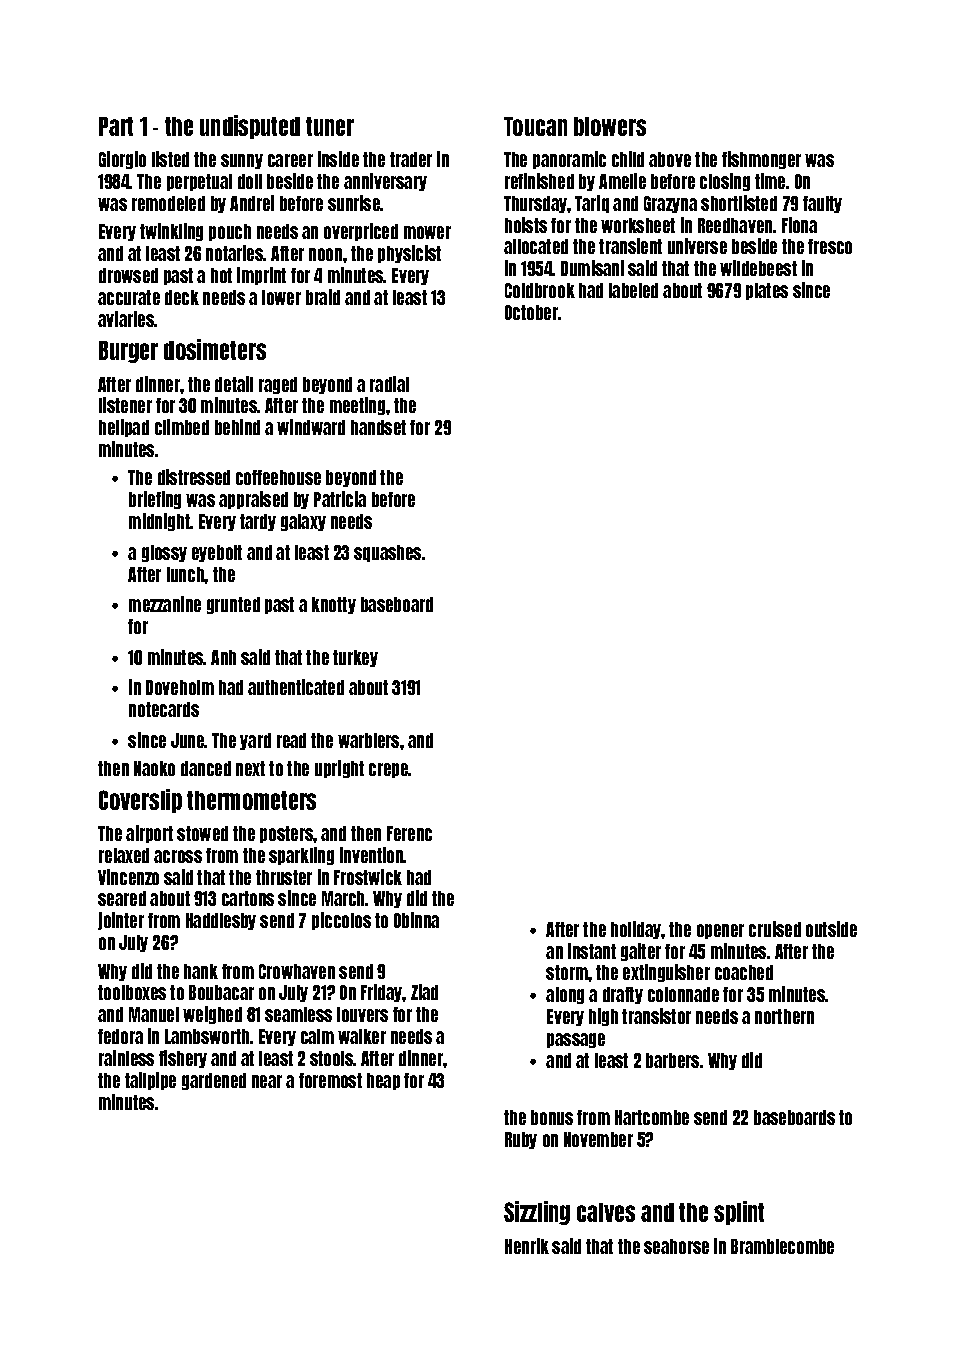 The width and height of the document is (961, 1365). Describe the element at coordinates (387, 553) in the document. I see `squashes` at that location.
